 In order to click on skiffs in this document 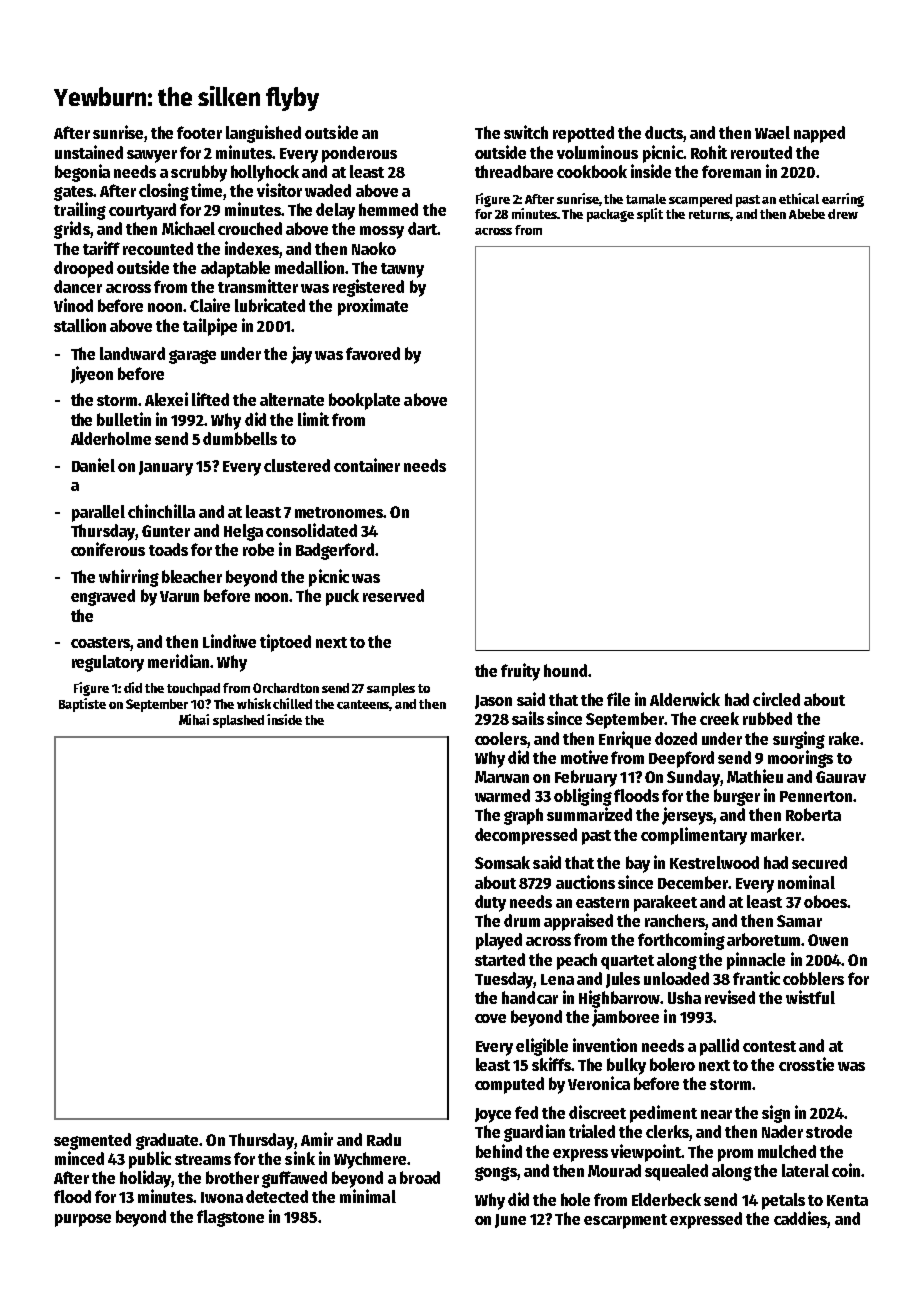, I will do `click(551, 1064)`.
